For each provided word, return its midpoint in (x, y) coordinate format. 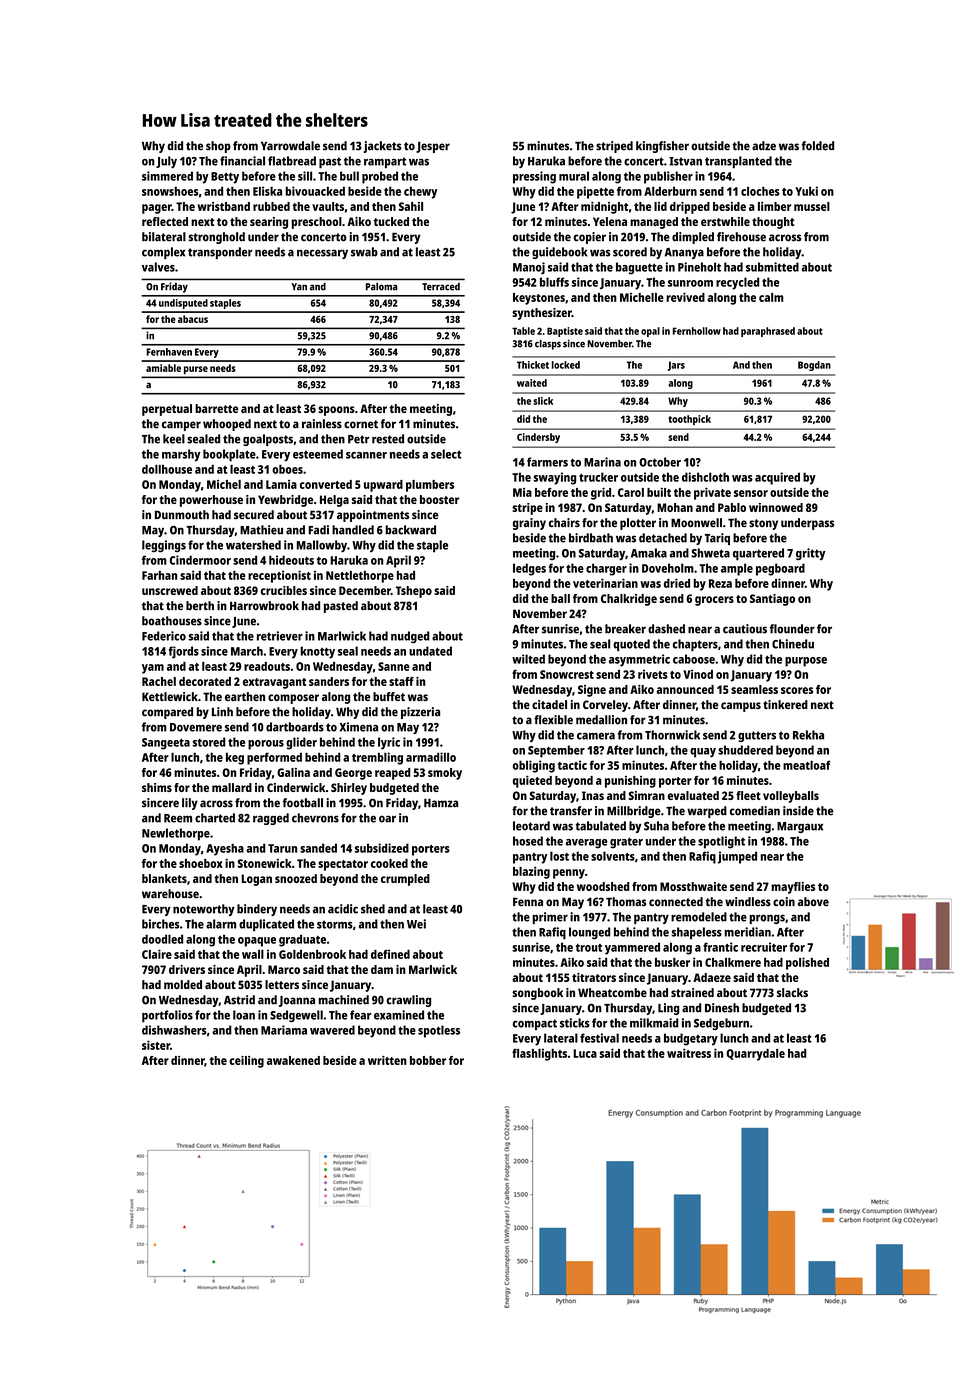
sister (156, 1045)
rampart (385, 162)
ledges (529, 569)
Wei (416, 924)
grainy (529, 524)
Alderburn (670, 191)
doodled (162, 939)
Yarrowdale (290, 146)
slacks (792, 992)
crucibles (284, 590)
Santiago (772, 600)
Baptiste (565, 332)
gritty (810, 554)
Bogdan (814, 366)
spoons (336, 411)
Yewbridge (285, 501)
